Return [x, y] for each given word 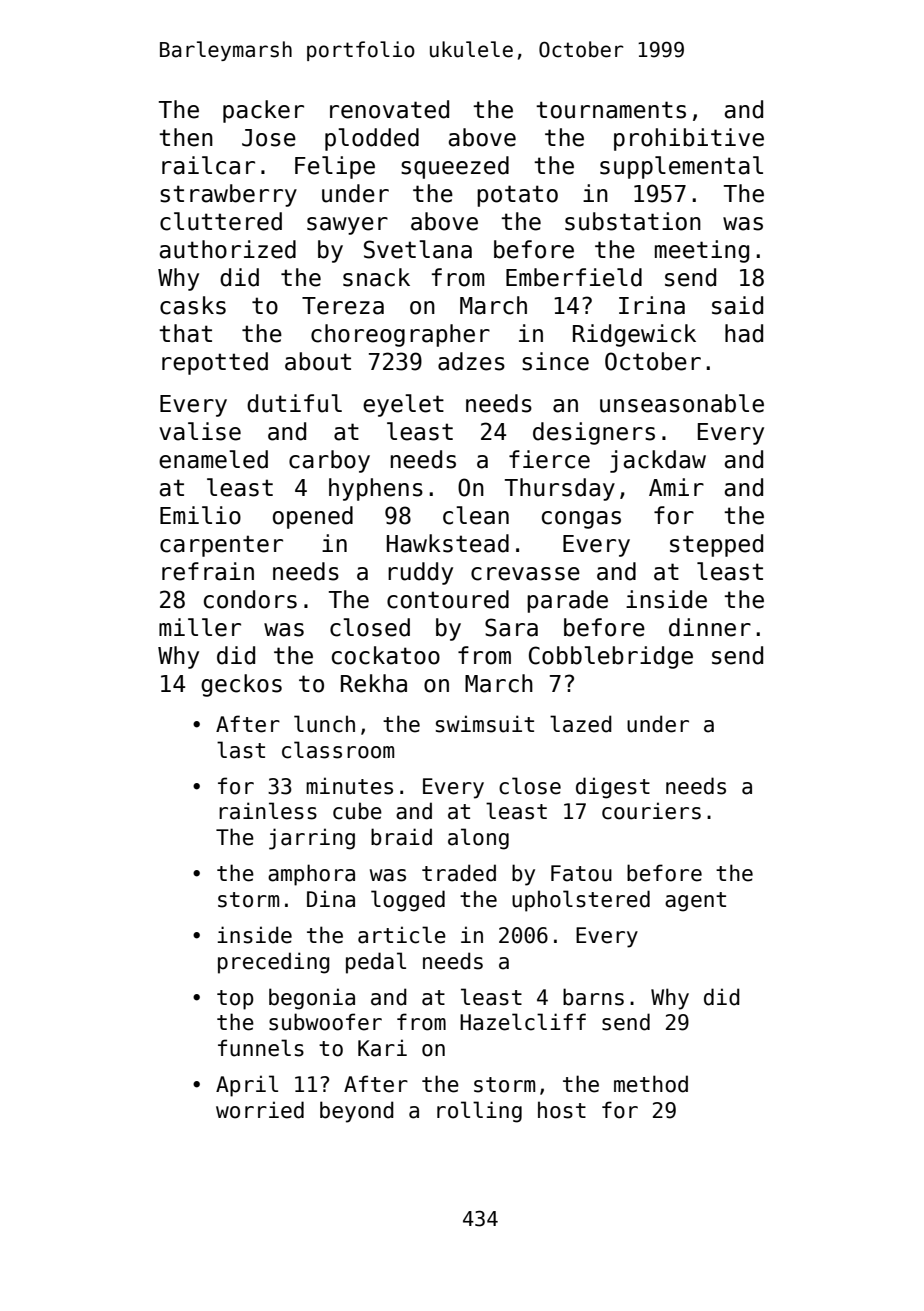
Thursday [560, 489]
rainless [268, 811]
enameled [213, 459]
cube [357, 811]
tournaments [611, 110]
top [235, 1000]
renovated [389, 109]
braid [401, 837]
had [744, 333]
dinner [710, 627]
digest [613, 788]
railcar [208, 165]
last [241, 750]
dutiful [294, 403]
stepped [716, 545]
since [555, 361]
